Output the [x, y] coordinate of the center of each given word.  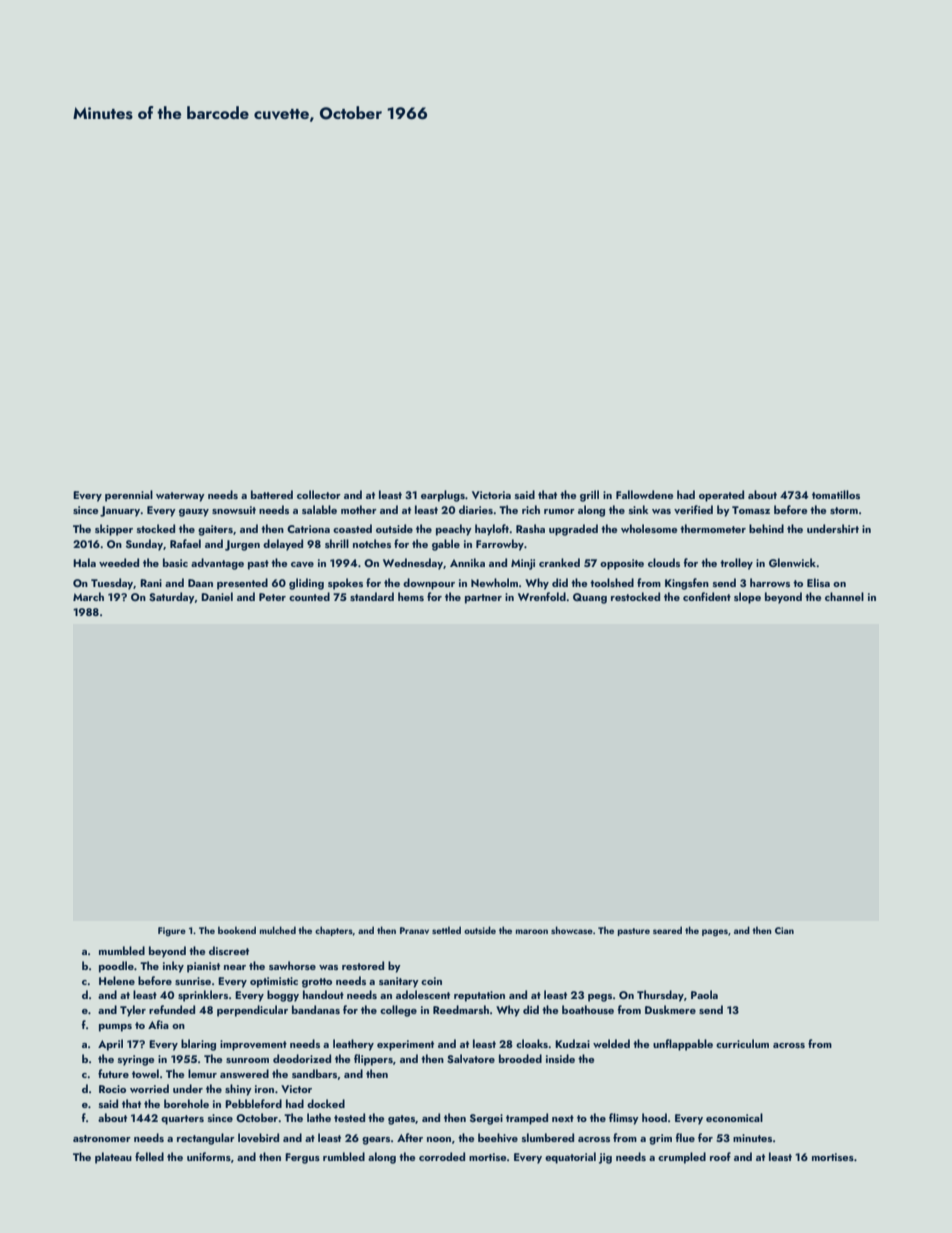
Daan [200, 583]
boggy [283, 996]
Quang [590, 598]
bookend [237, 930]
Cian [784, 930]
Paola [704, 994]
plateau [113, 1158]
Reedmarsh [461, 1009]
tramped [527, 1119]
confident [707, 596]
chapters [334, 931]
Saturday [172, 598]
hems [411, 596]
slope [747, 598]
